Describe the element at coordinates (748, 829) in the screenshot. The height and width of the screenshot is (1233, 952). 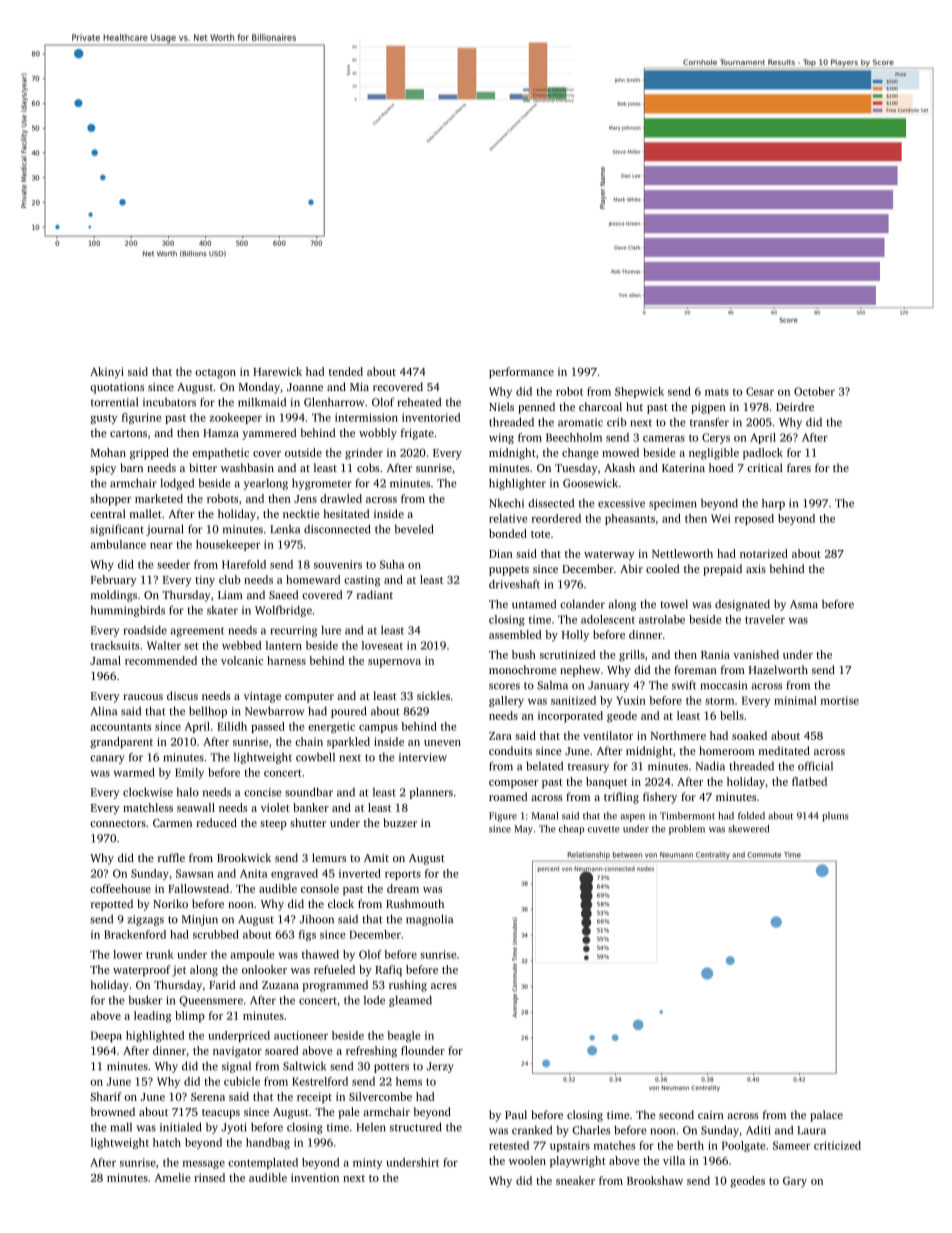
I see `skewered` at that location.
